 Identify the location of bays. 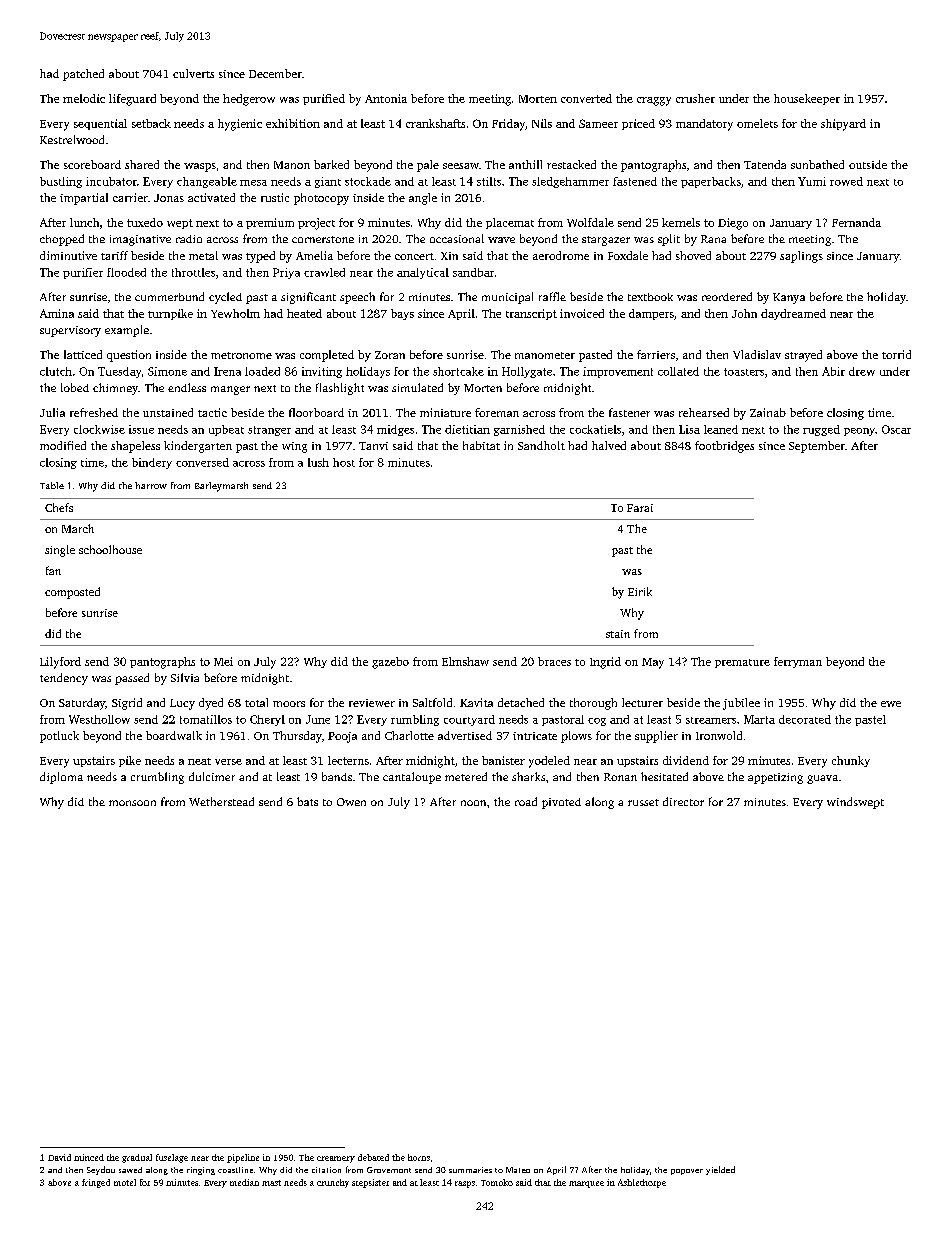
(402, 314).
